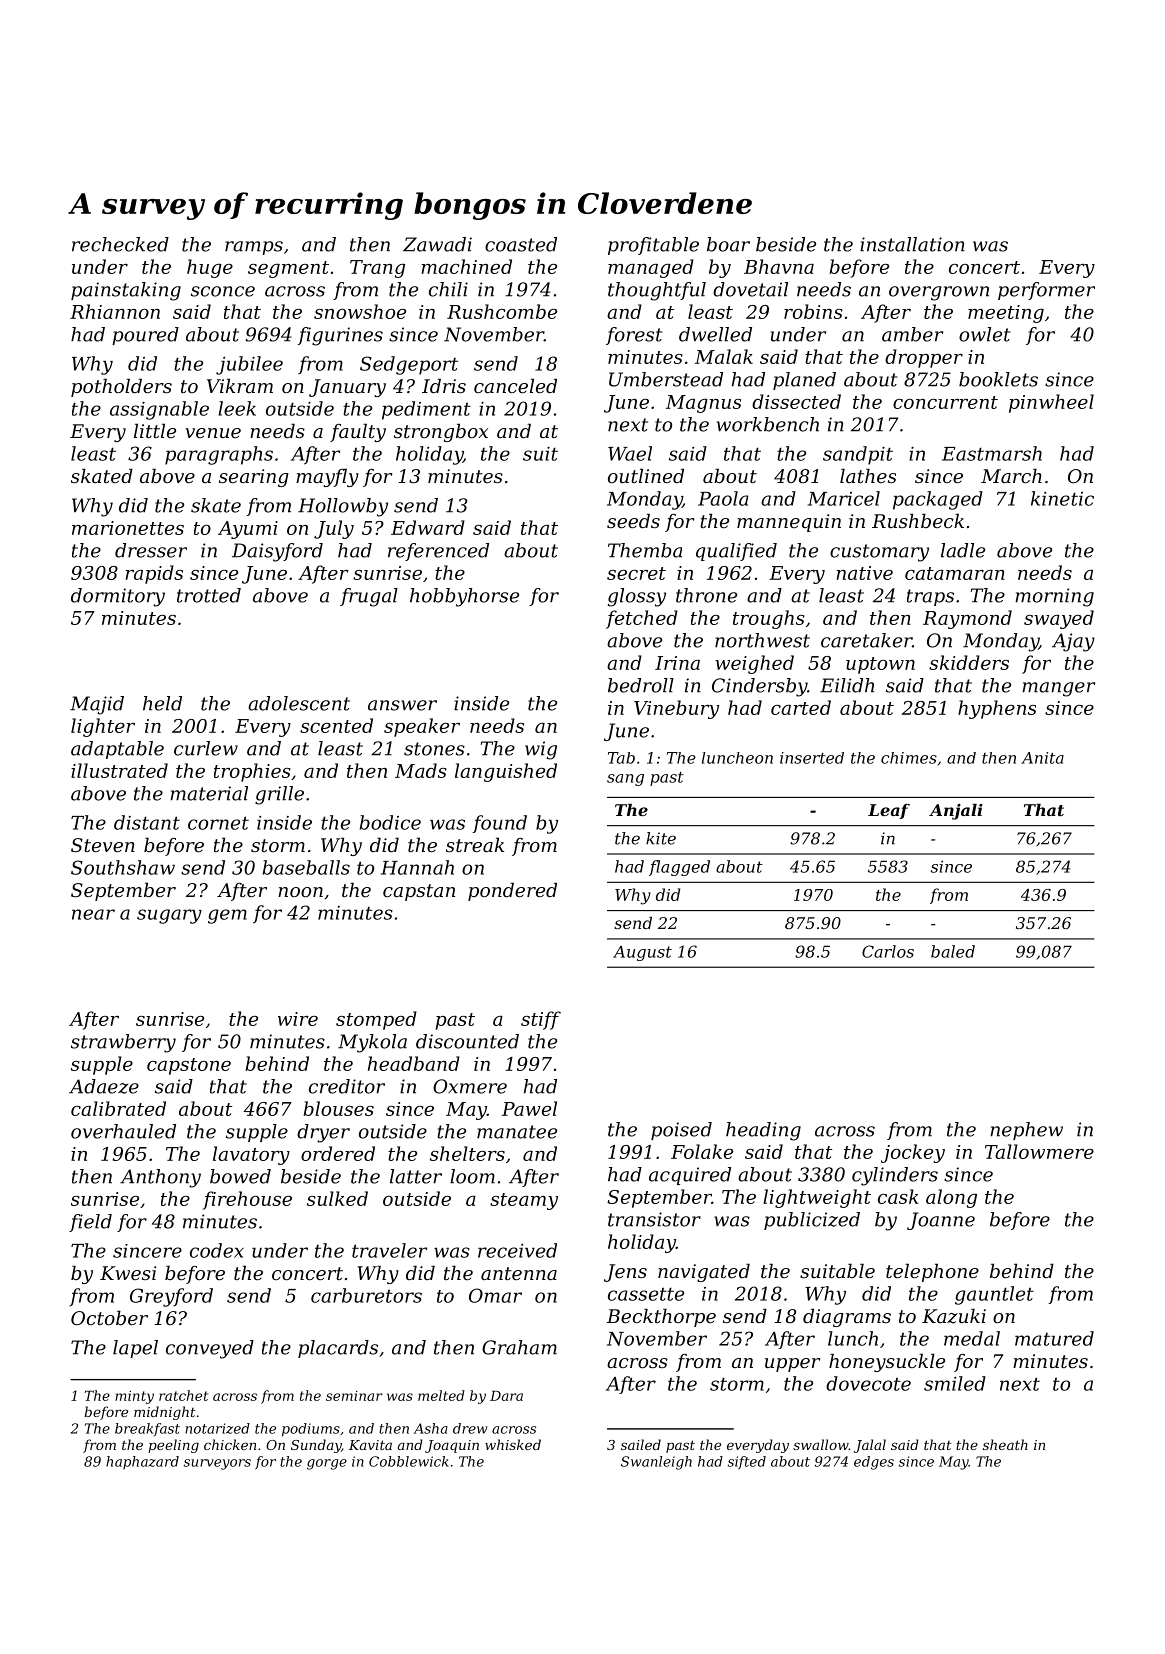 Image resolution: width=1165 pixels, height=1654 pixels. Describe the element at coordinates (736, 552) in the screenshot. I see `qualified` at that location.
